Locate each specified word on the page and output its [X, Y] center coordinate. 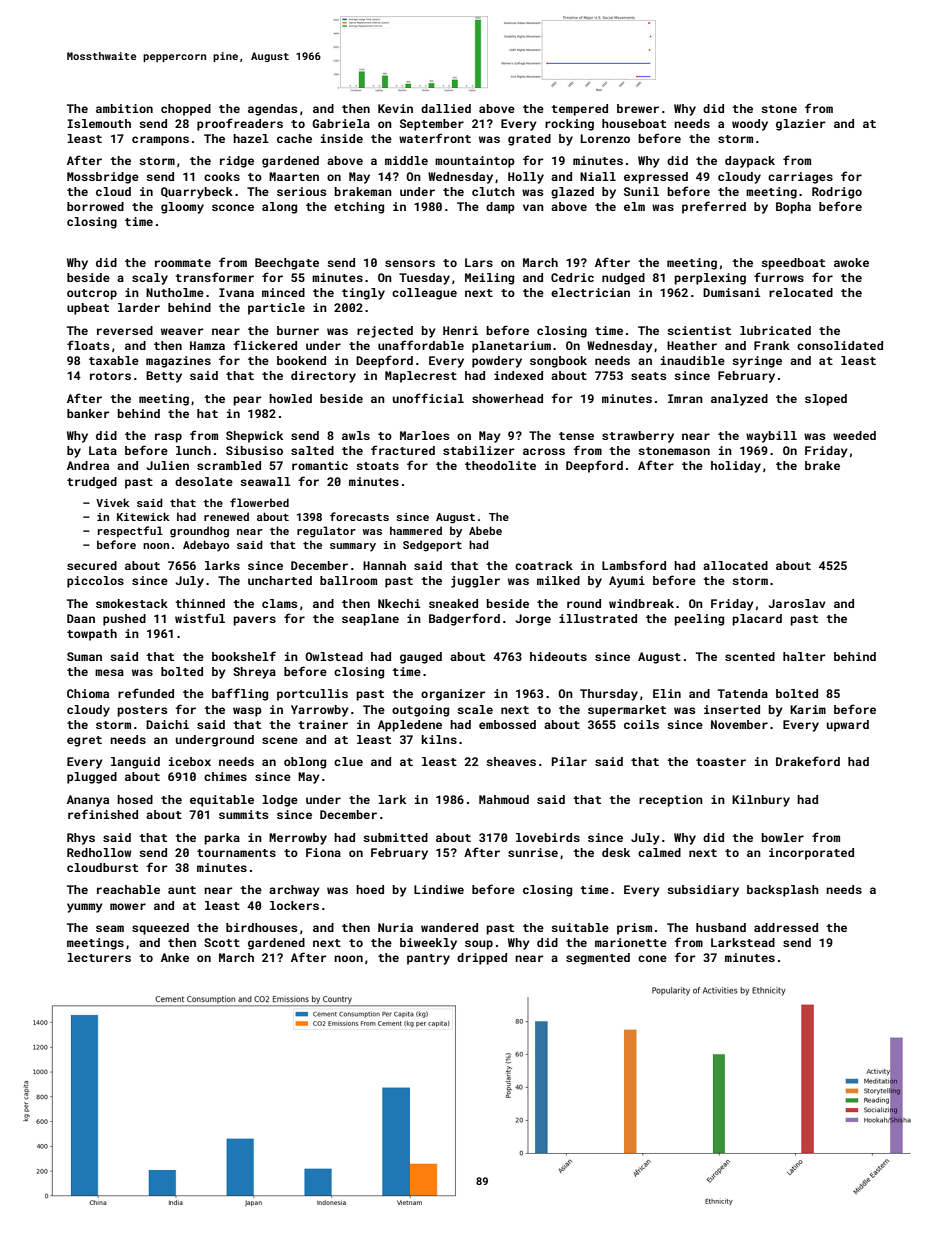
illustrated [598, 618]
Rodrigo [837, 193]
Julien [167, 465]
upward [848, 726]
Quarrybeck [197, 193]
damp [500, 208]
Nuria [395, 927]
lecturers [99, 957]
